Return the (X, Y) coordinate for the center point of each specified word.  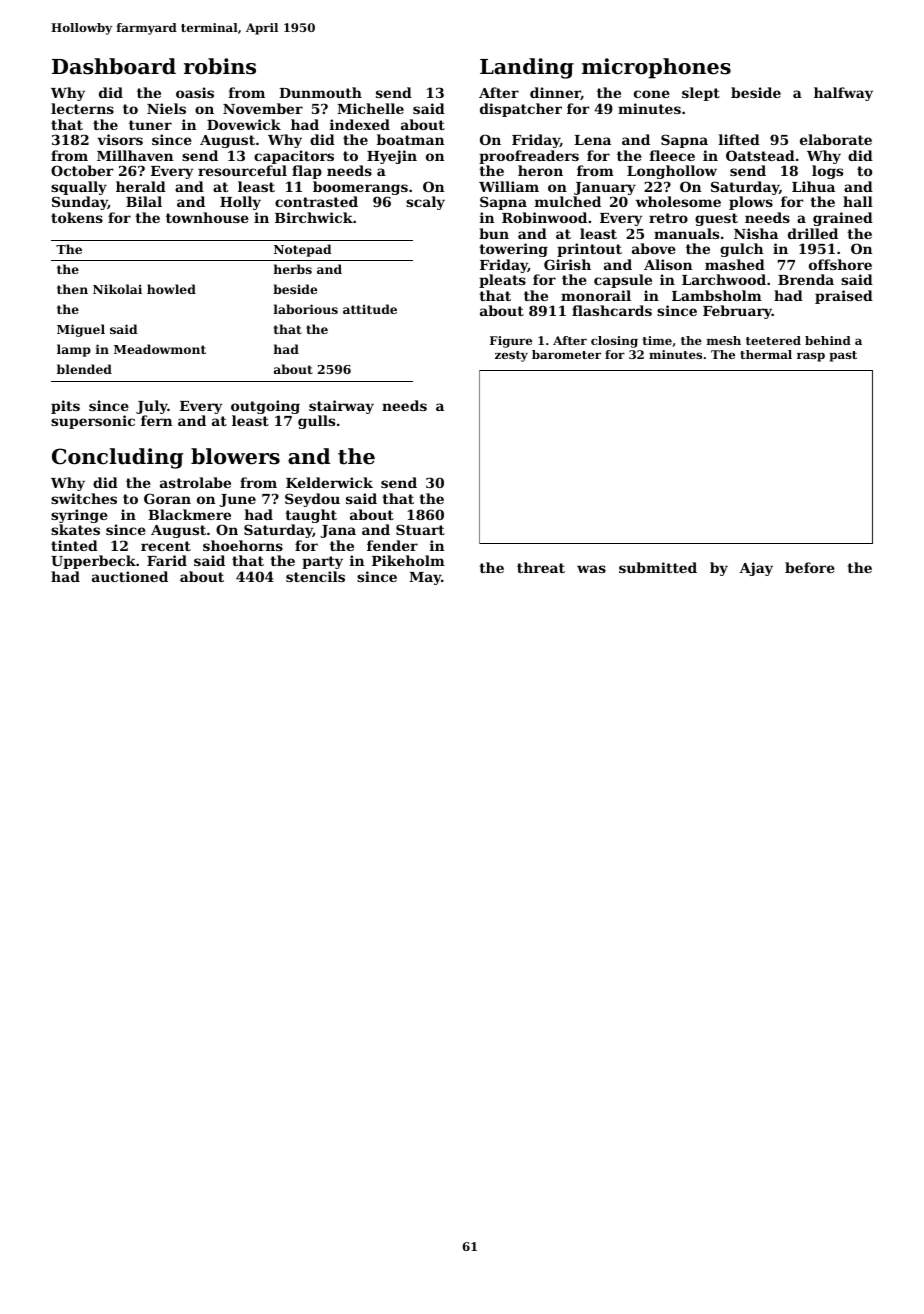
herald (141, 186)
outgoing (265, 407)
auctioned (130, 576)
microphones (656, 68)
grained (843, 219)
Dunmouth (320, 92)
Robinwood (544, 217)
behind (828, 340)
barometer (566, 354)
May (425, 578)
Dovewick (244, 124)
